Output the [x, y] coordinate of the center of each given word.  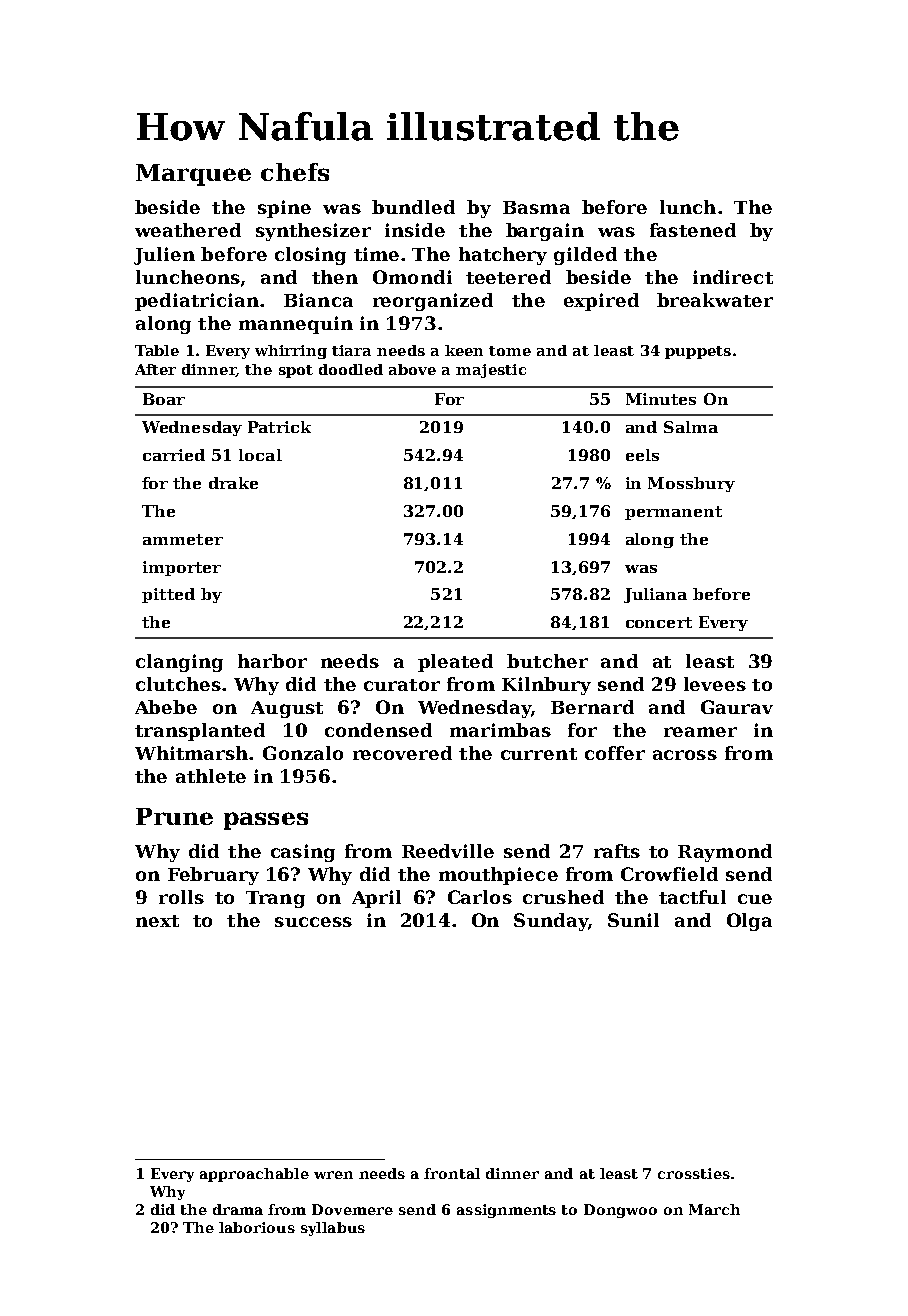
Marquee [193, 175]
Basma [536, 207]
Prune [174, 816]
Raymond [725, 853]
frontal [452, 1173]
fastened [693, 230]
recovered [402, 753]
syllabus [333, 1229]
